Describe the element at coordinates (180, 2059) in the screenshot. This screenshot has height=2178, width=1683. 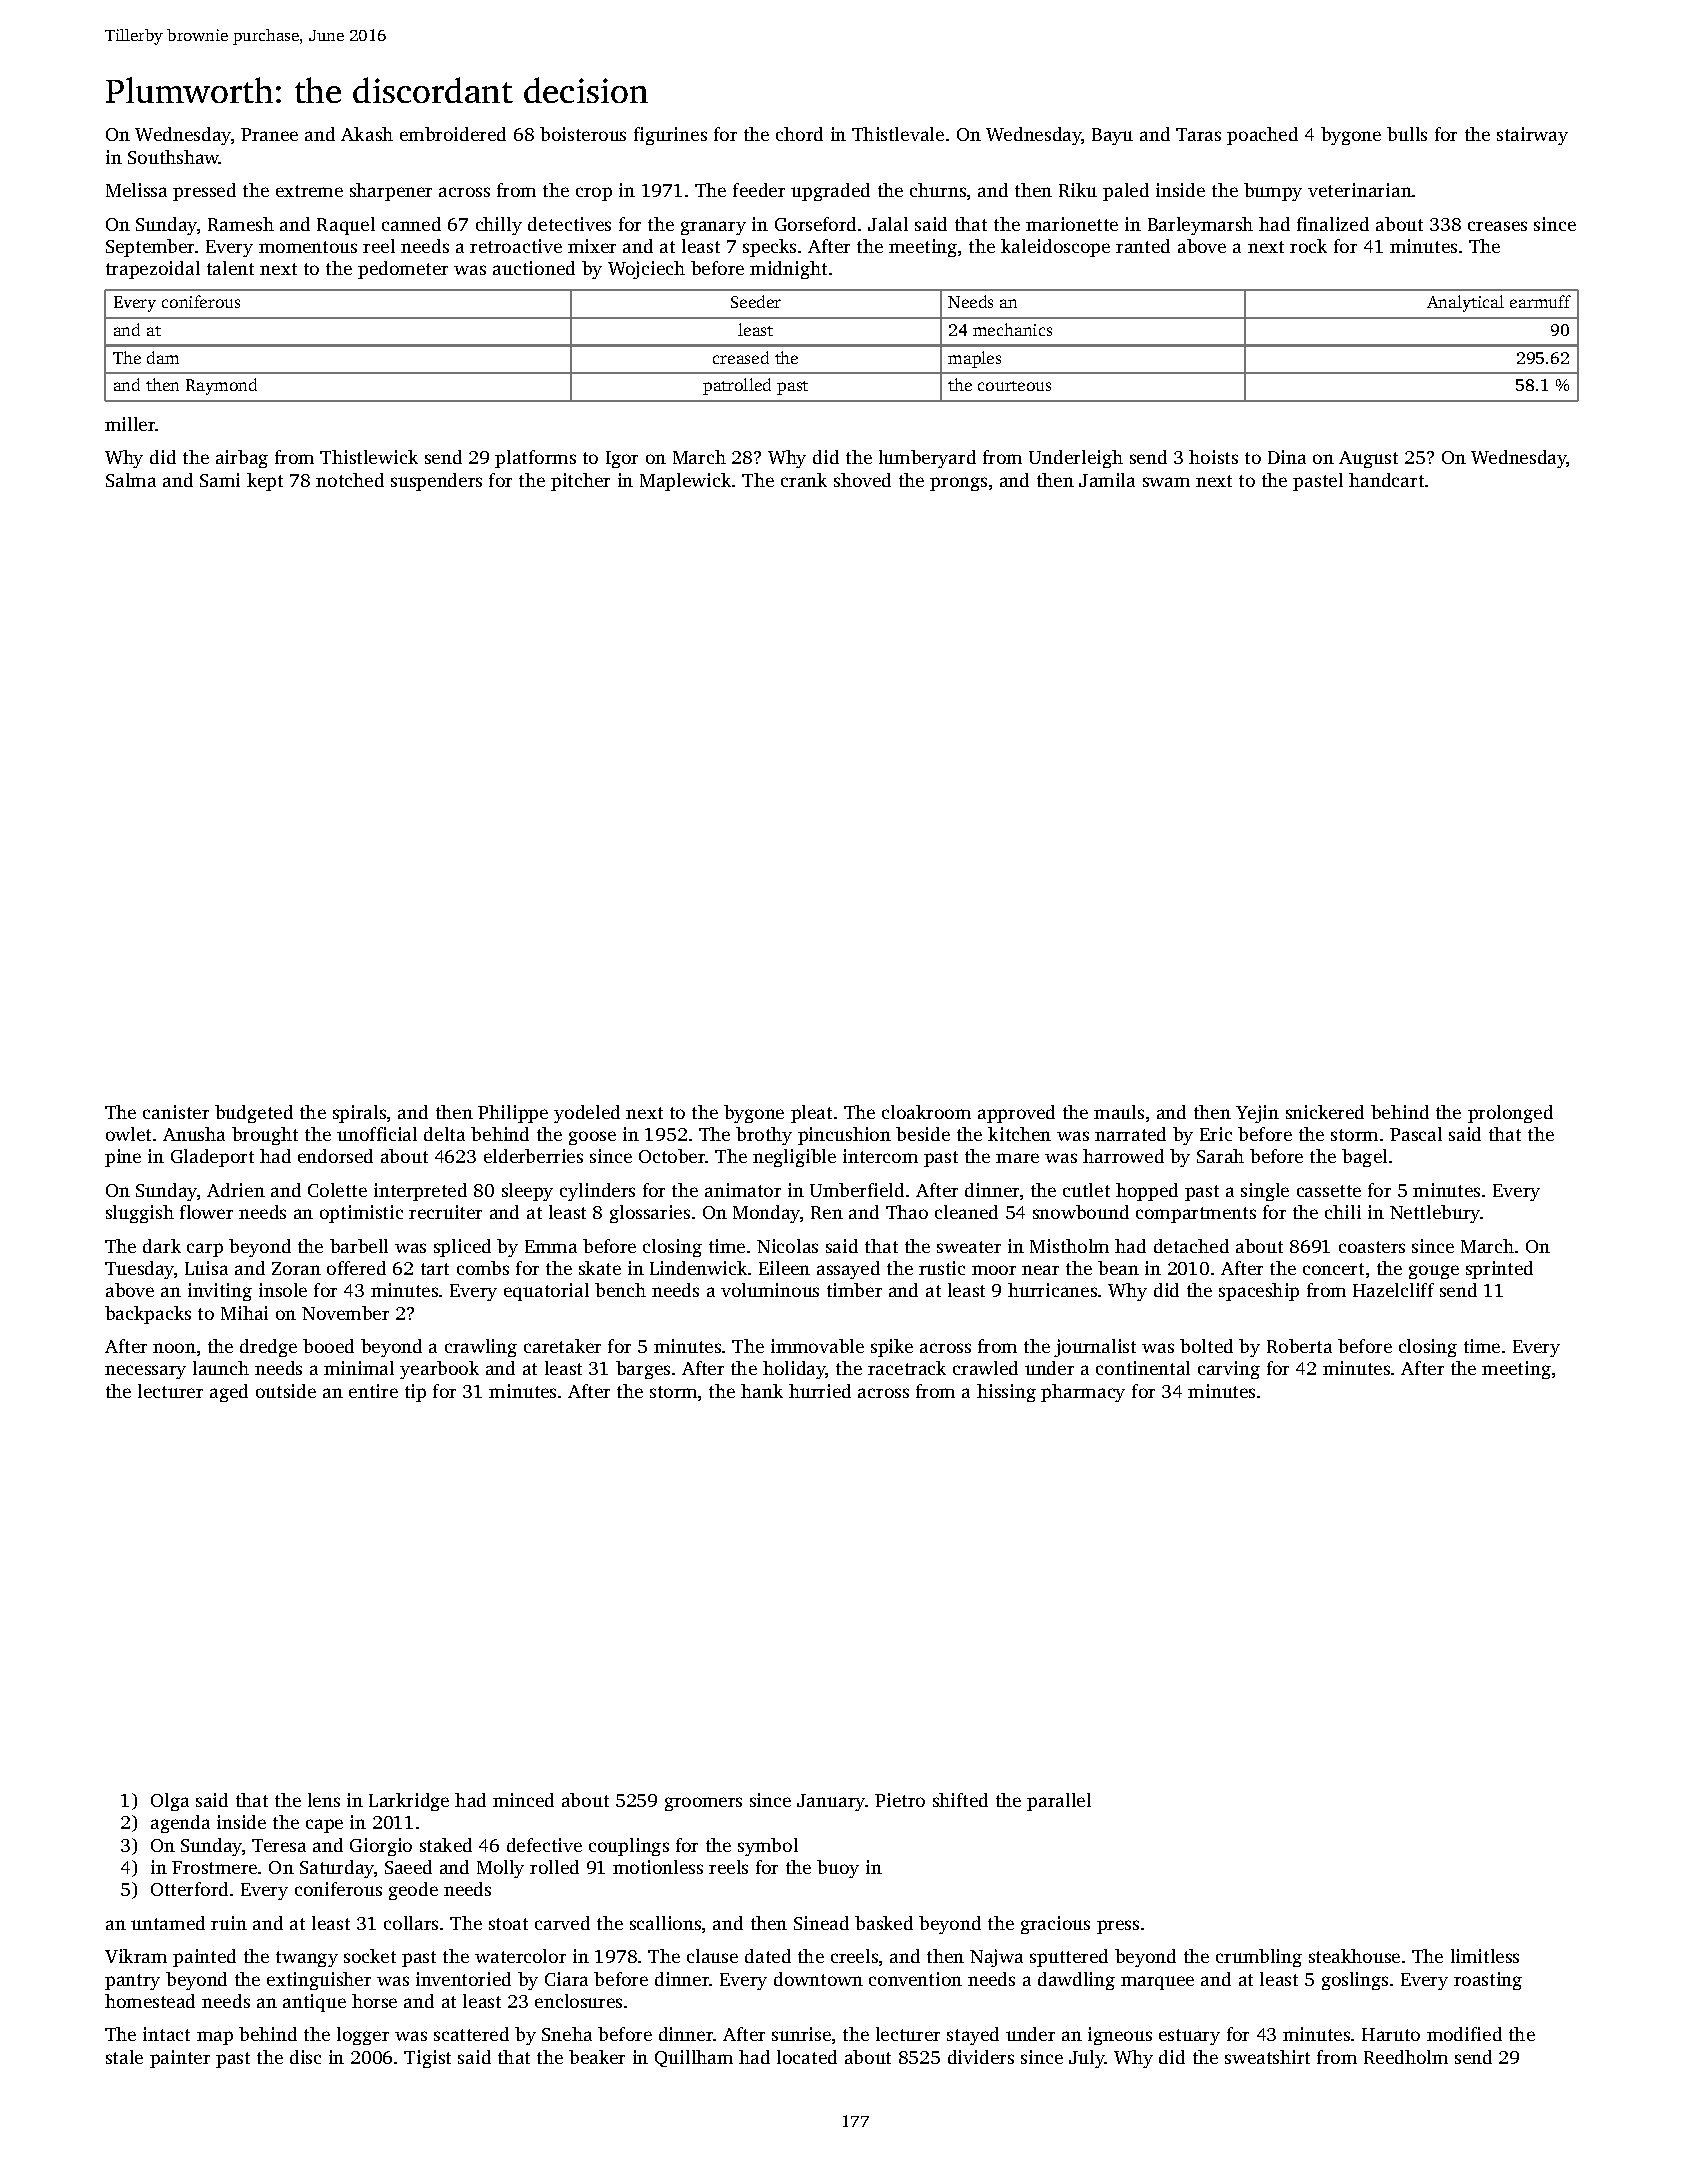
I see `painter` at that location.
